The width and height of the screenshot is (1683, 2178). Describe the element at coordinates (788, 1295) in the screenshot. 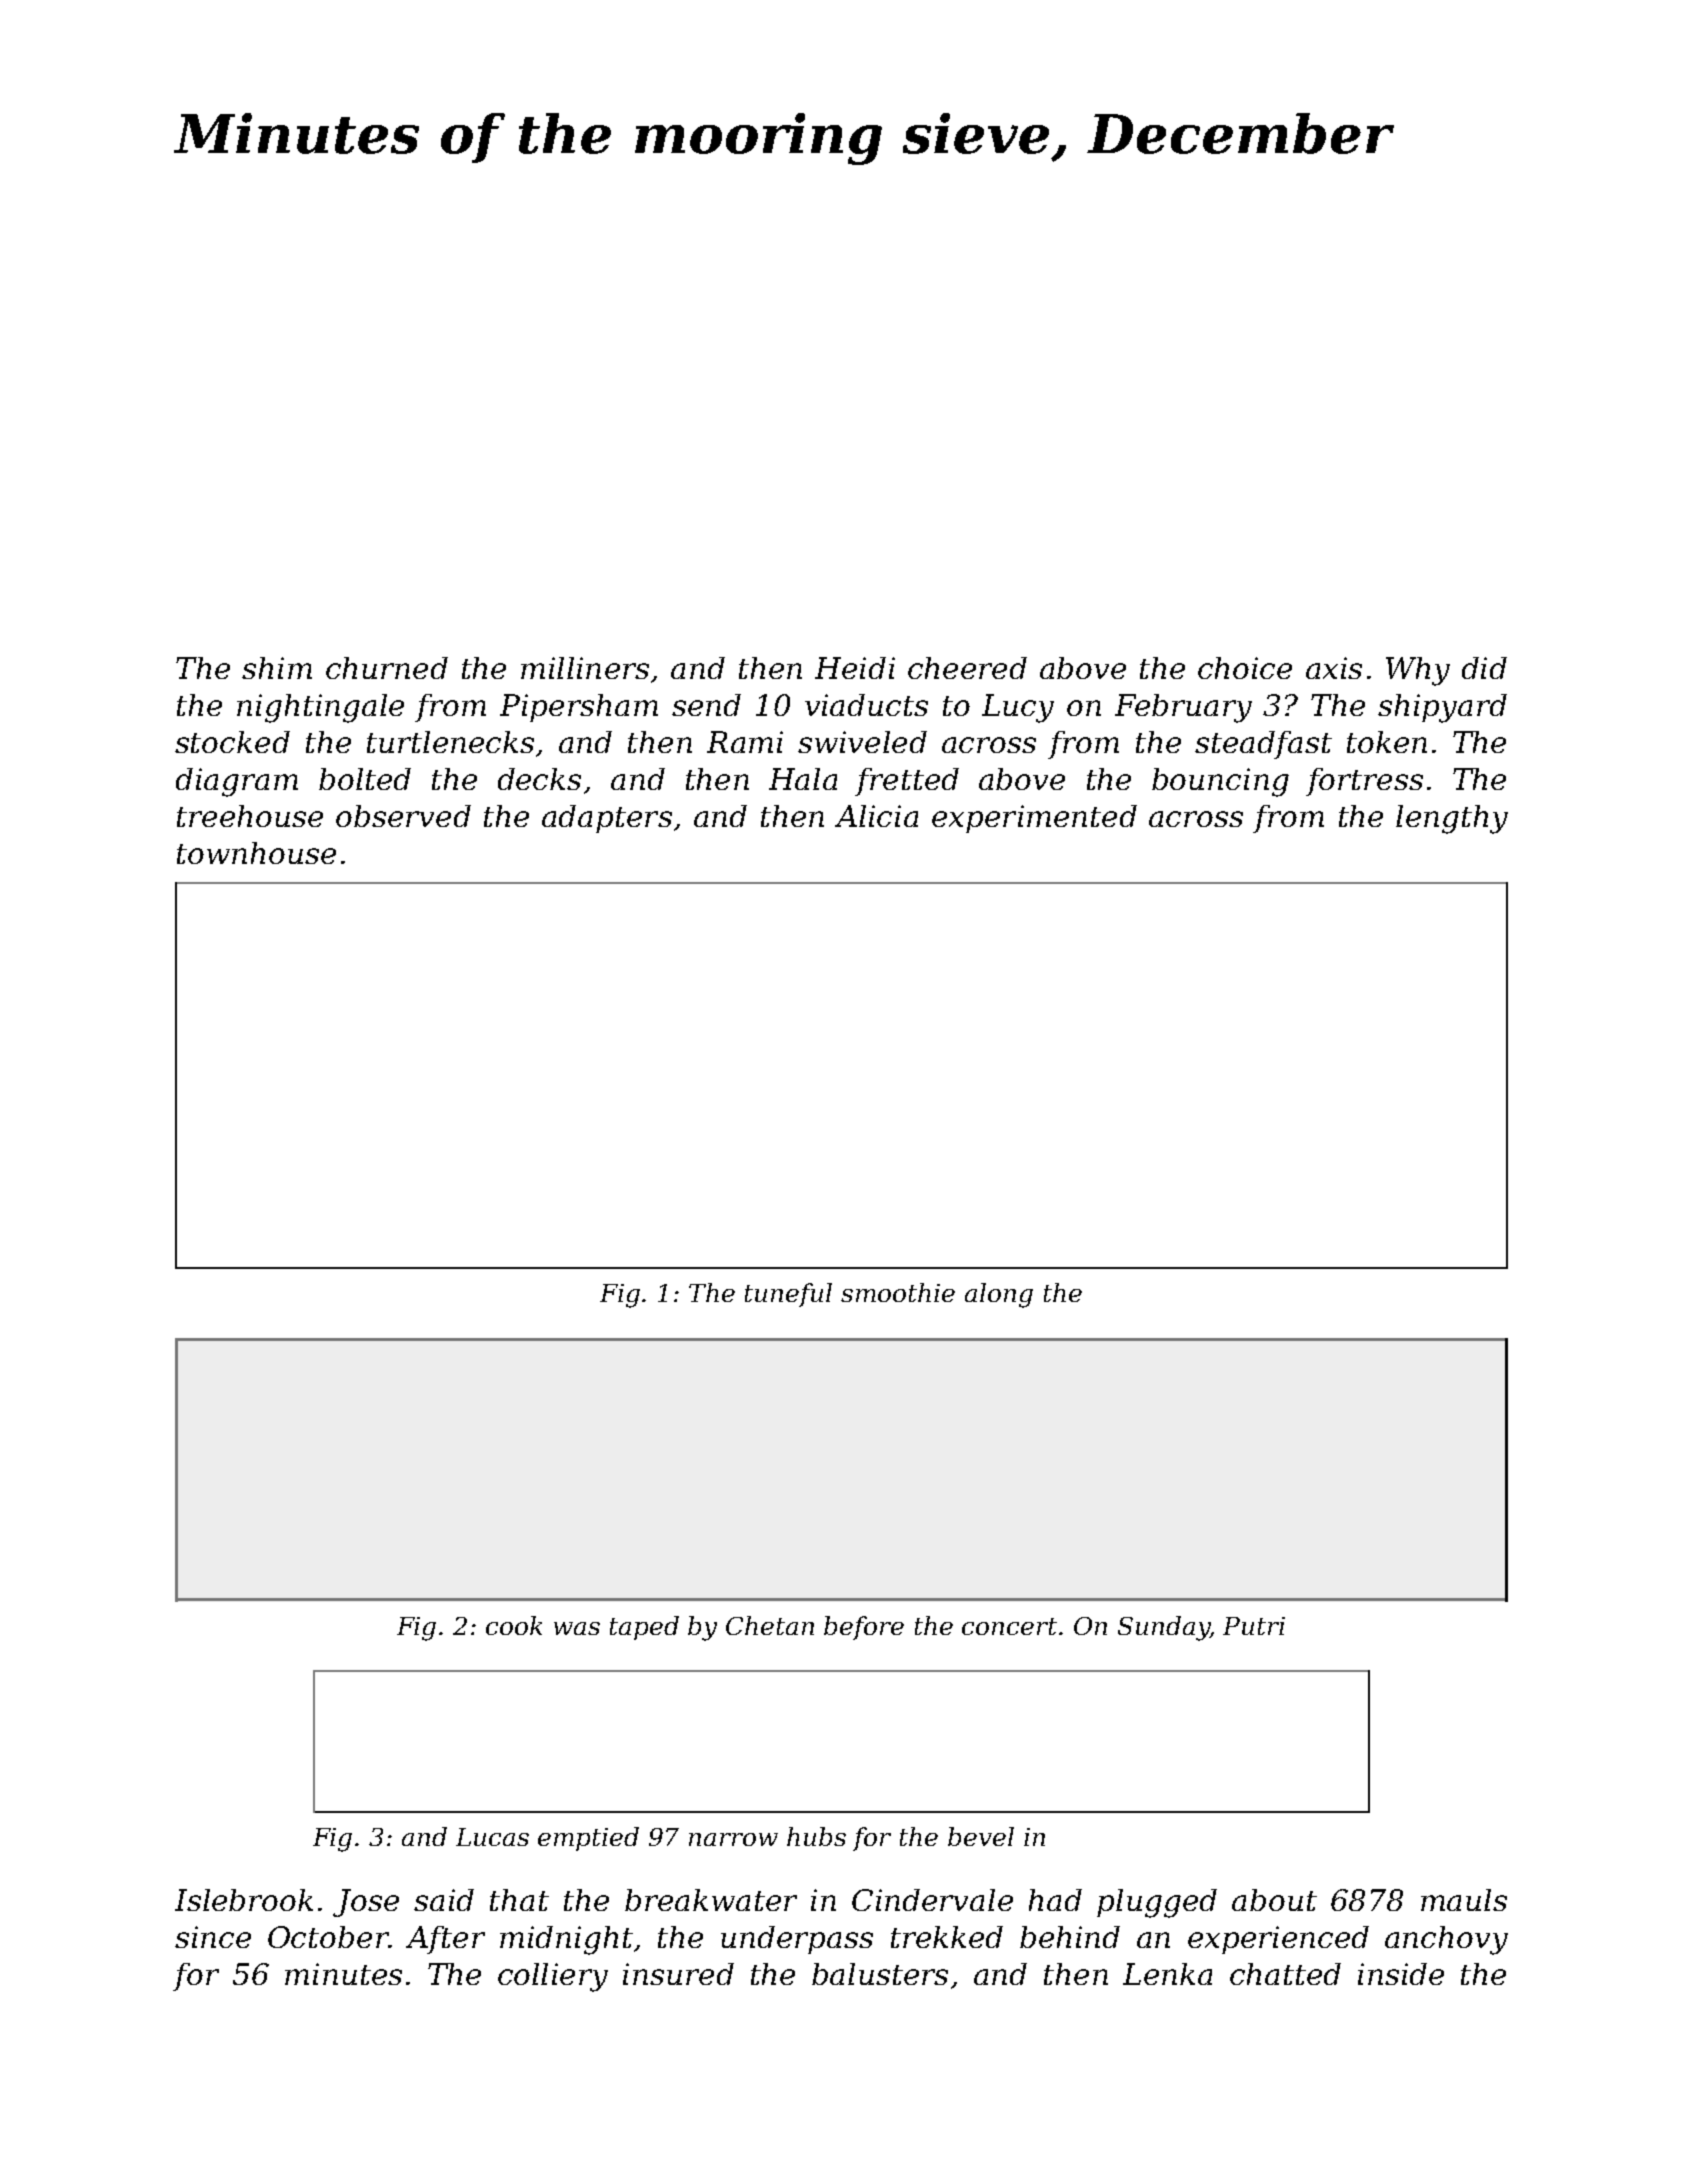

I see `tuneful` at that location.
